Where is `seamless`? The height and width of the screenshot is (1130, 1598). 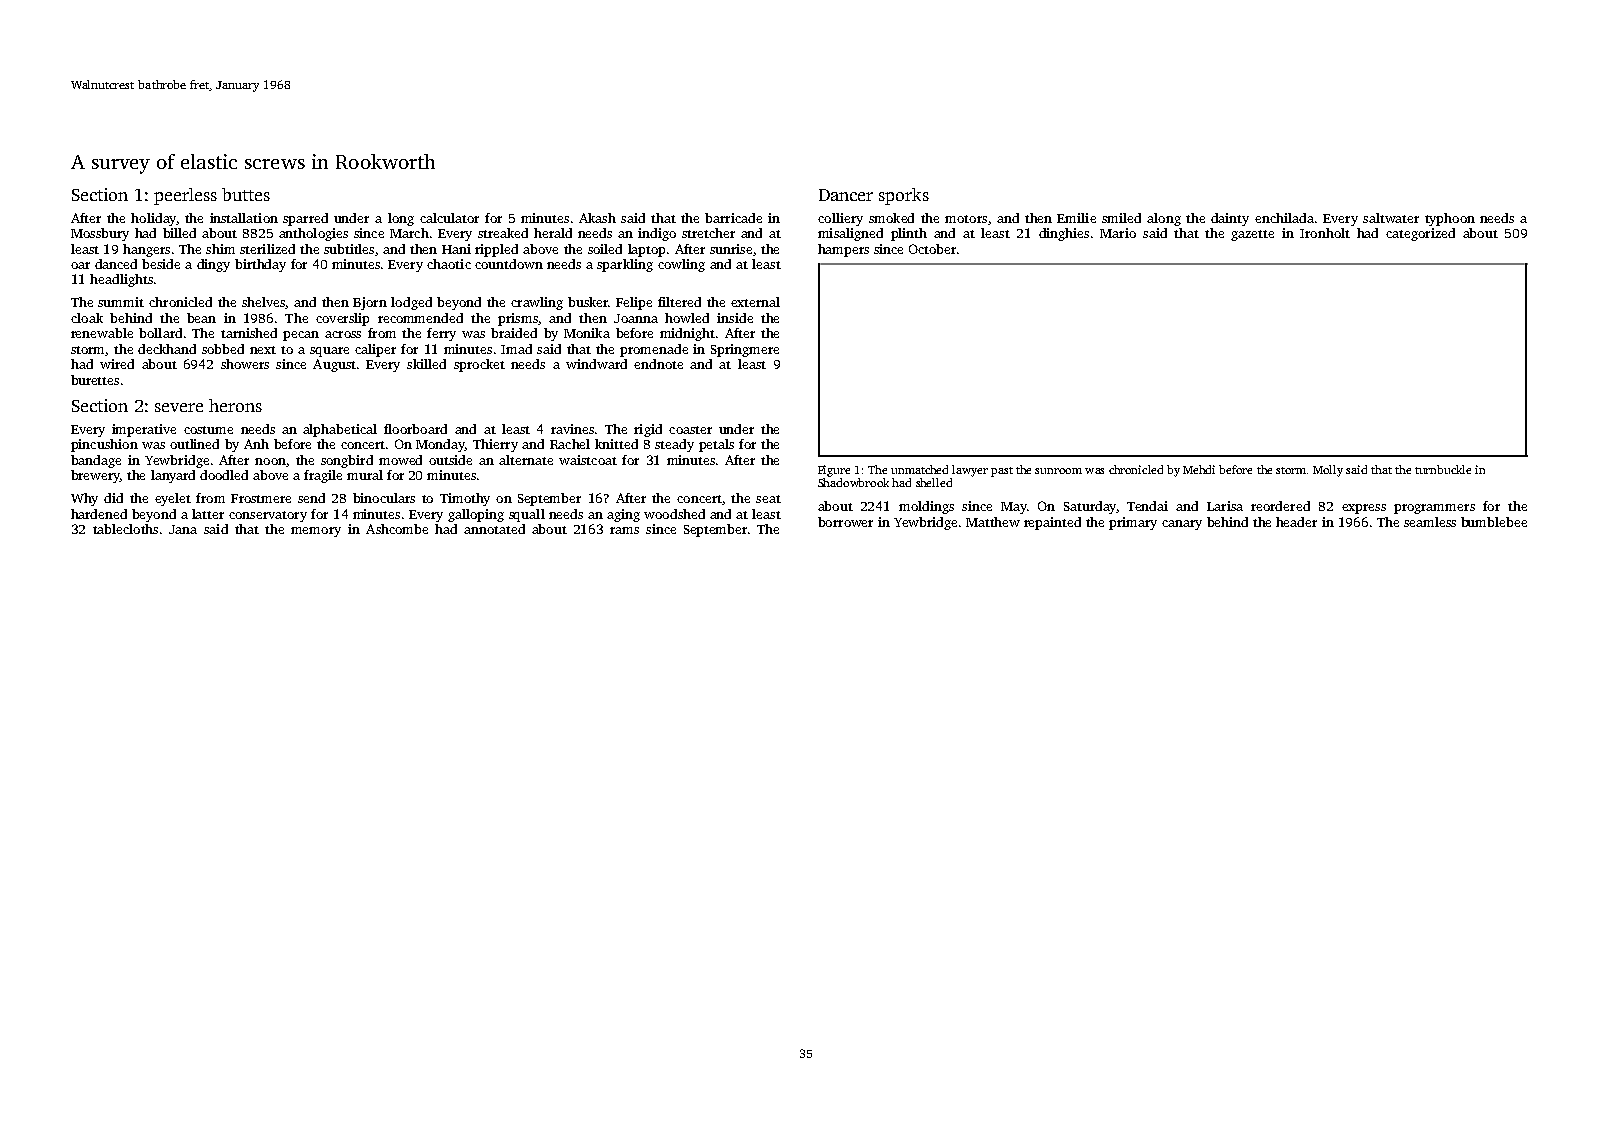
seamless is located at coordinates (1430, 522).
